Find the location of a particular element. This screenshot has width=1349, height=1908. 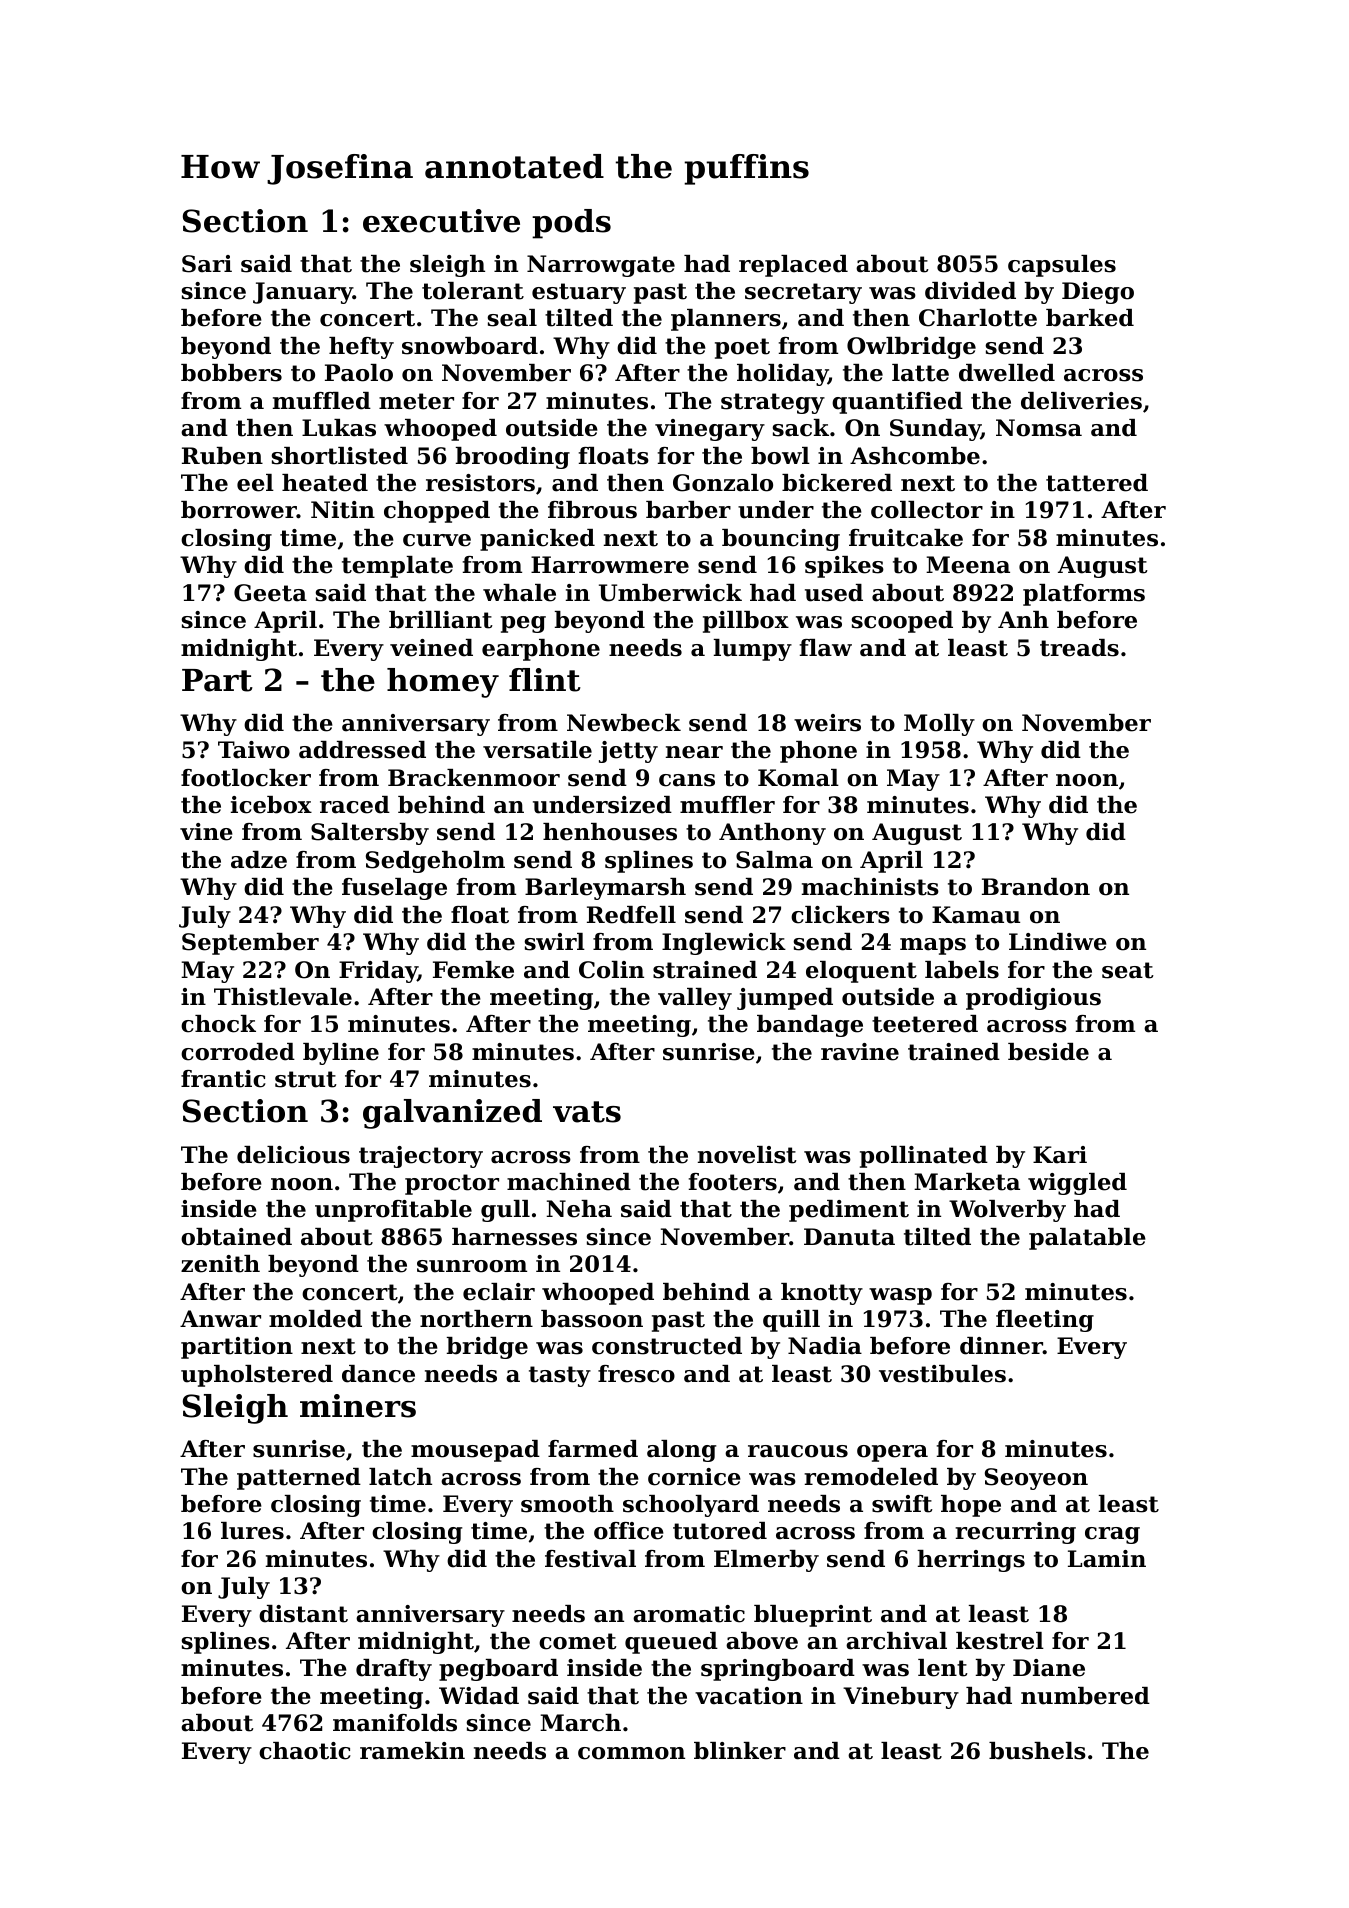

latch is located at coordinates (400, 1477).
